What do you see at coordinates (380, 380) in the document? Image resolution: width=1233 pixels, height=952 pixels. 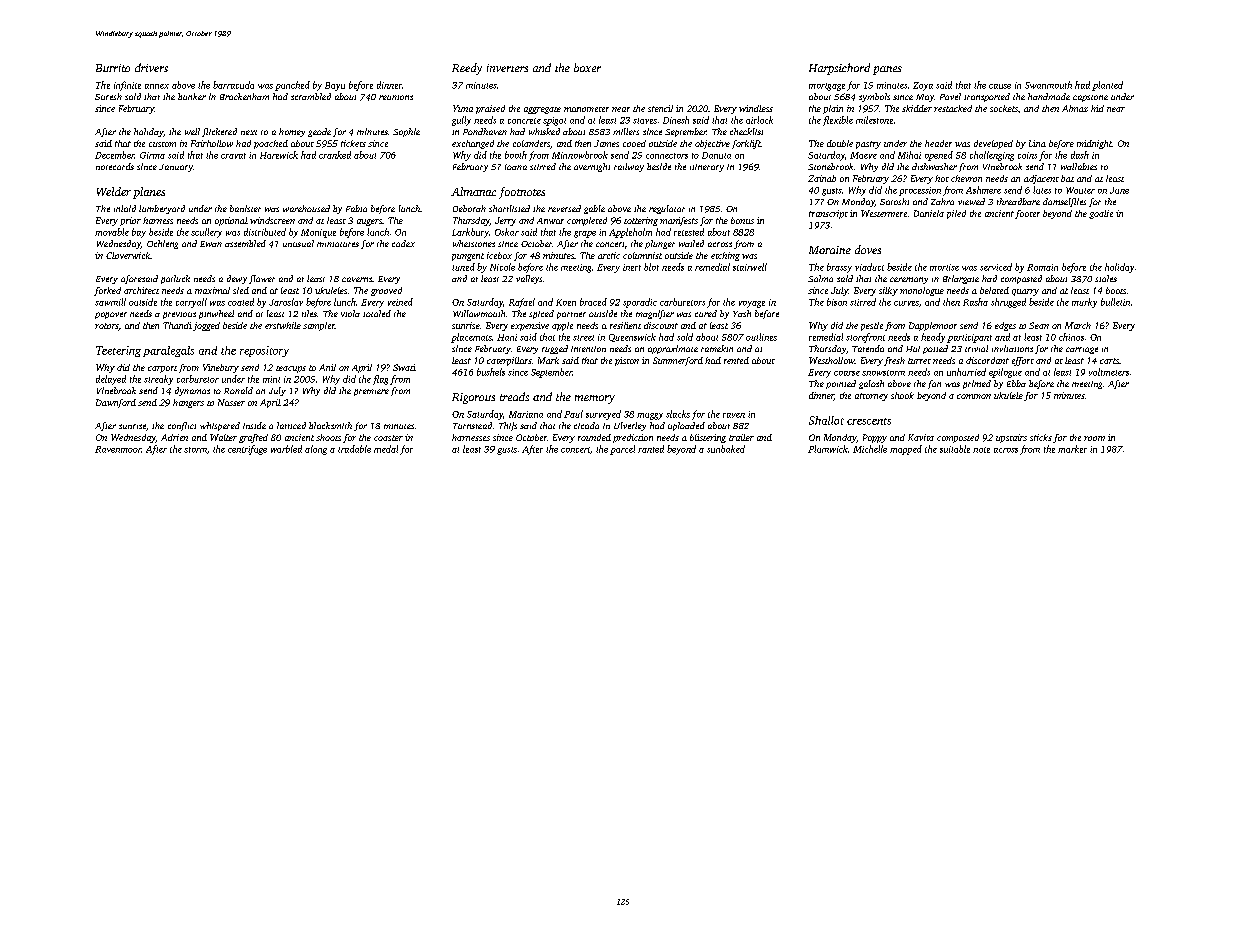 I see `flag` at bounding box center [380, 380].
